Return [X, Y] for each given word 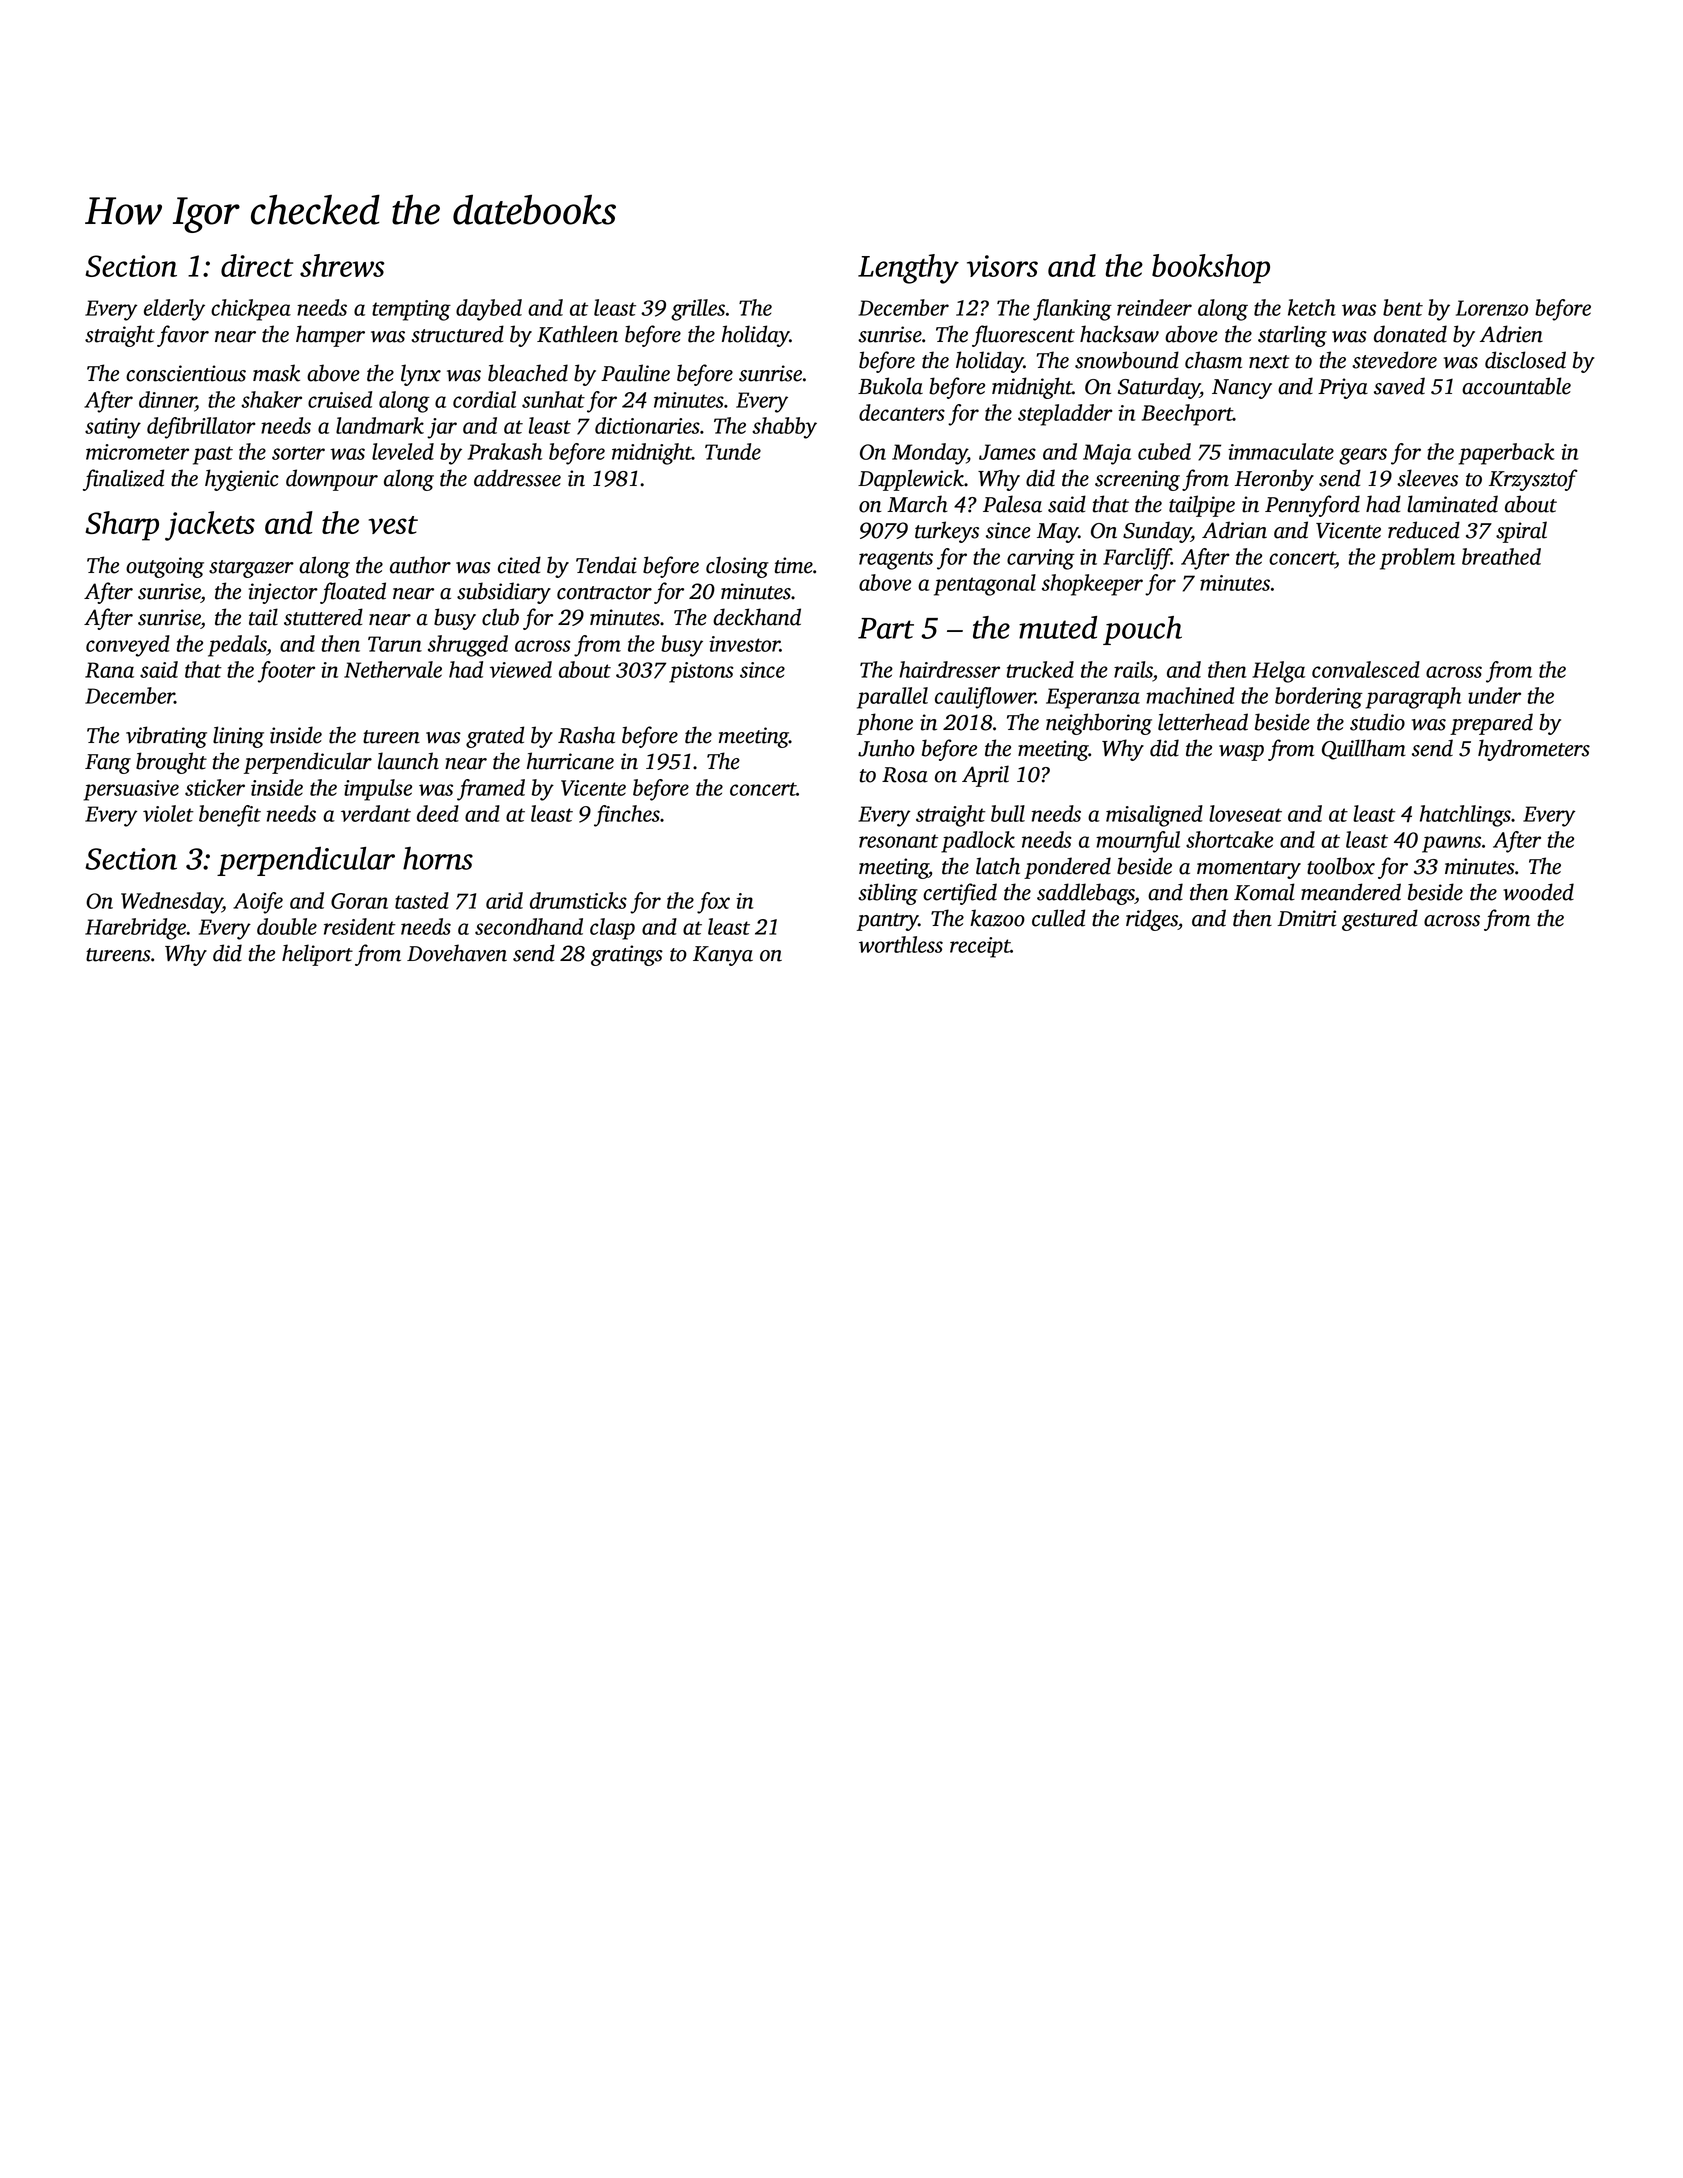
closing [737, 567]
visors [1002, 266]
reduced [1424, 530]
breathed [1501, 556]
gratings [627, 955]
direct [257, 265]
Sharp [122, 526]
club [500, 617]
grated [495, 737]
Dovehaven [457, 953]
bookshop [1211, 269]
